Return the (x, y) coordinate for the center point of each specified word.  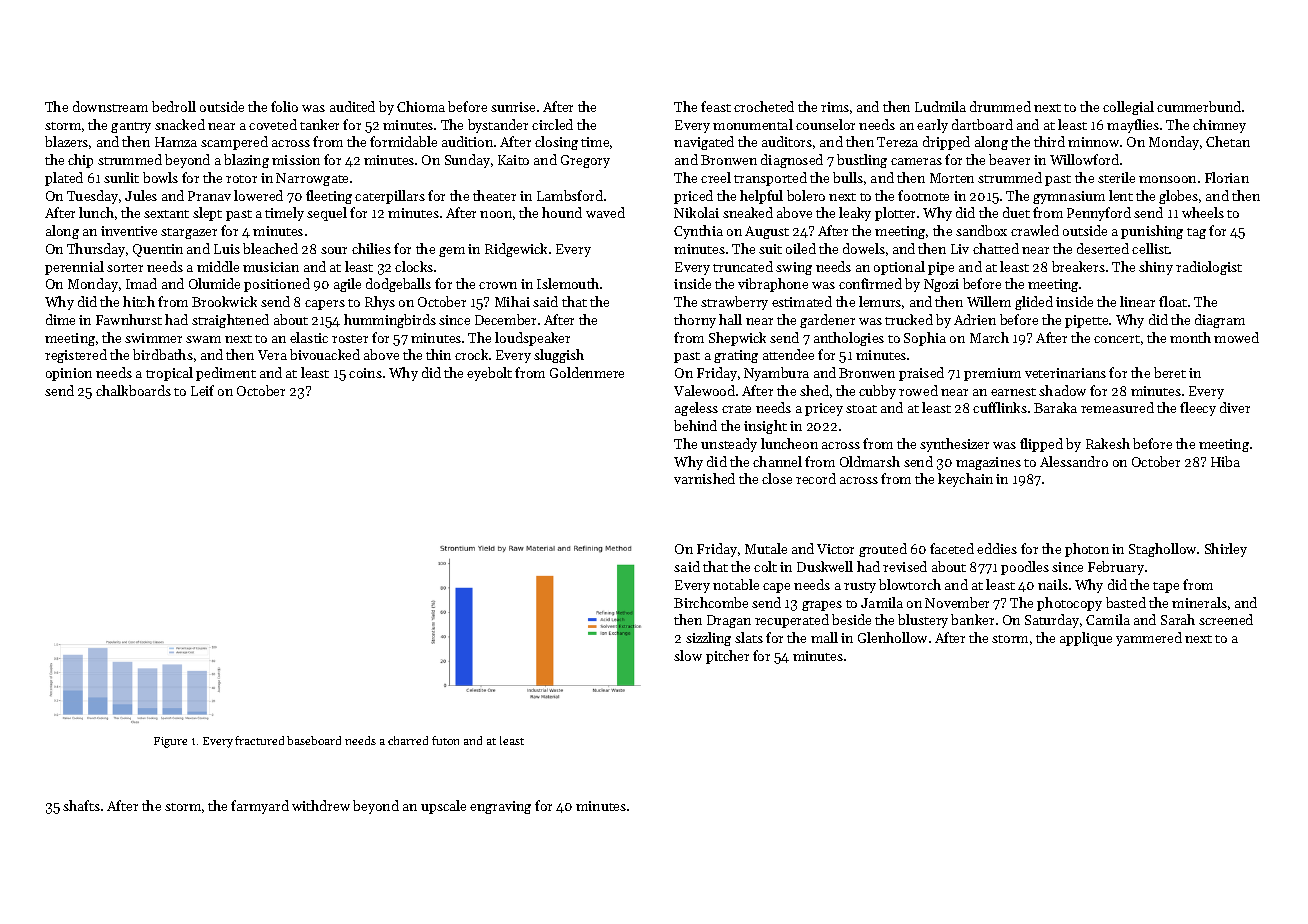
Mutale (766, 548)
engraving (500, 807)
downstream (110, 106)
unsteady (729, 445)
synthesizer (954, 445)
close (777, 478)
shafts (81, 805)
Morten (952, 178)
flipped (1041, 445)
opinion (69, 374)
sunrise (513, 107)
